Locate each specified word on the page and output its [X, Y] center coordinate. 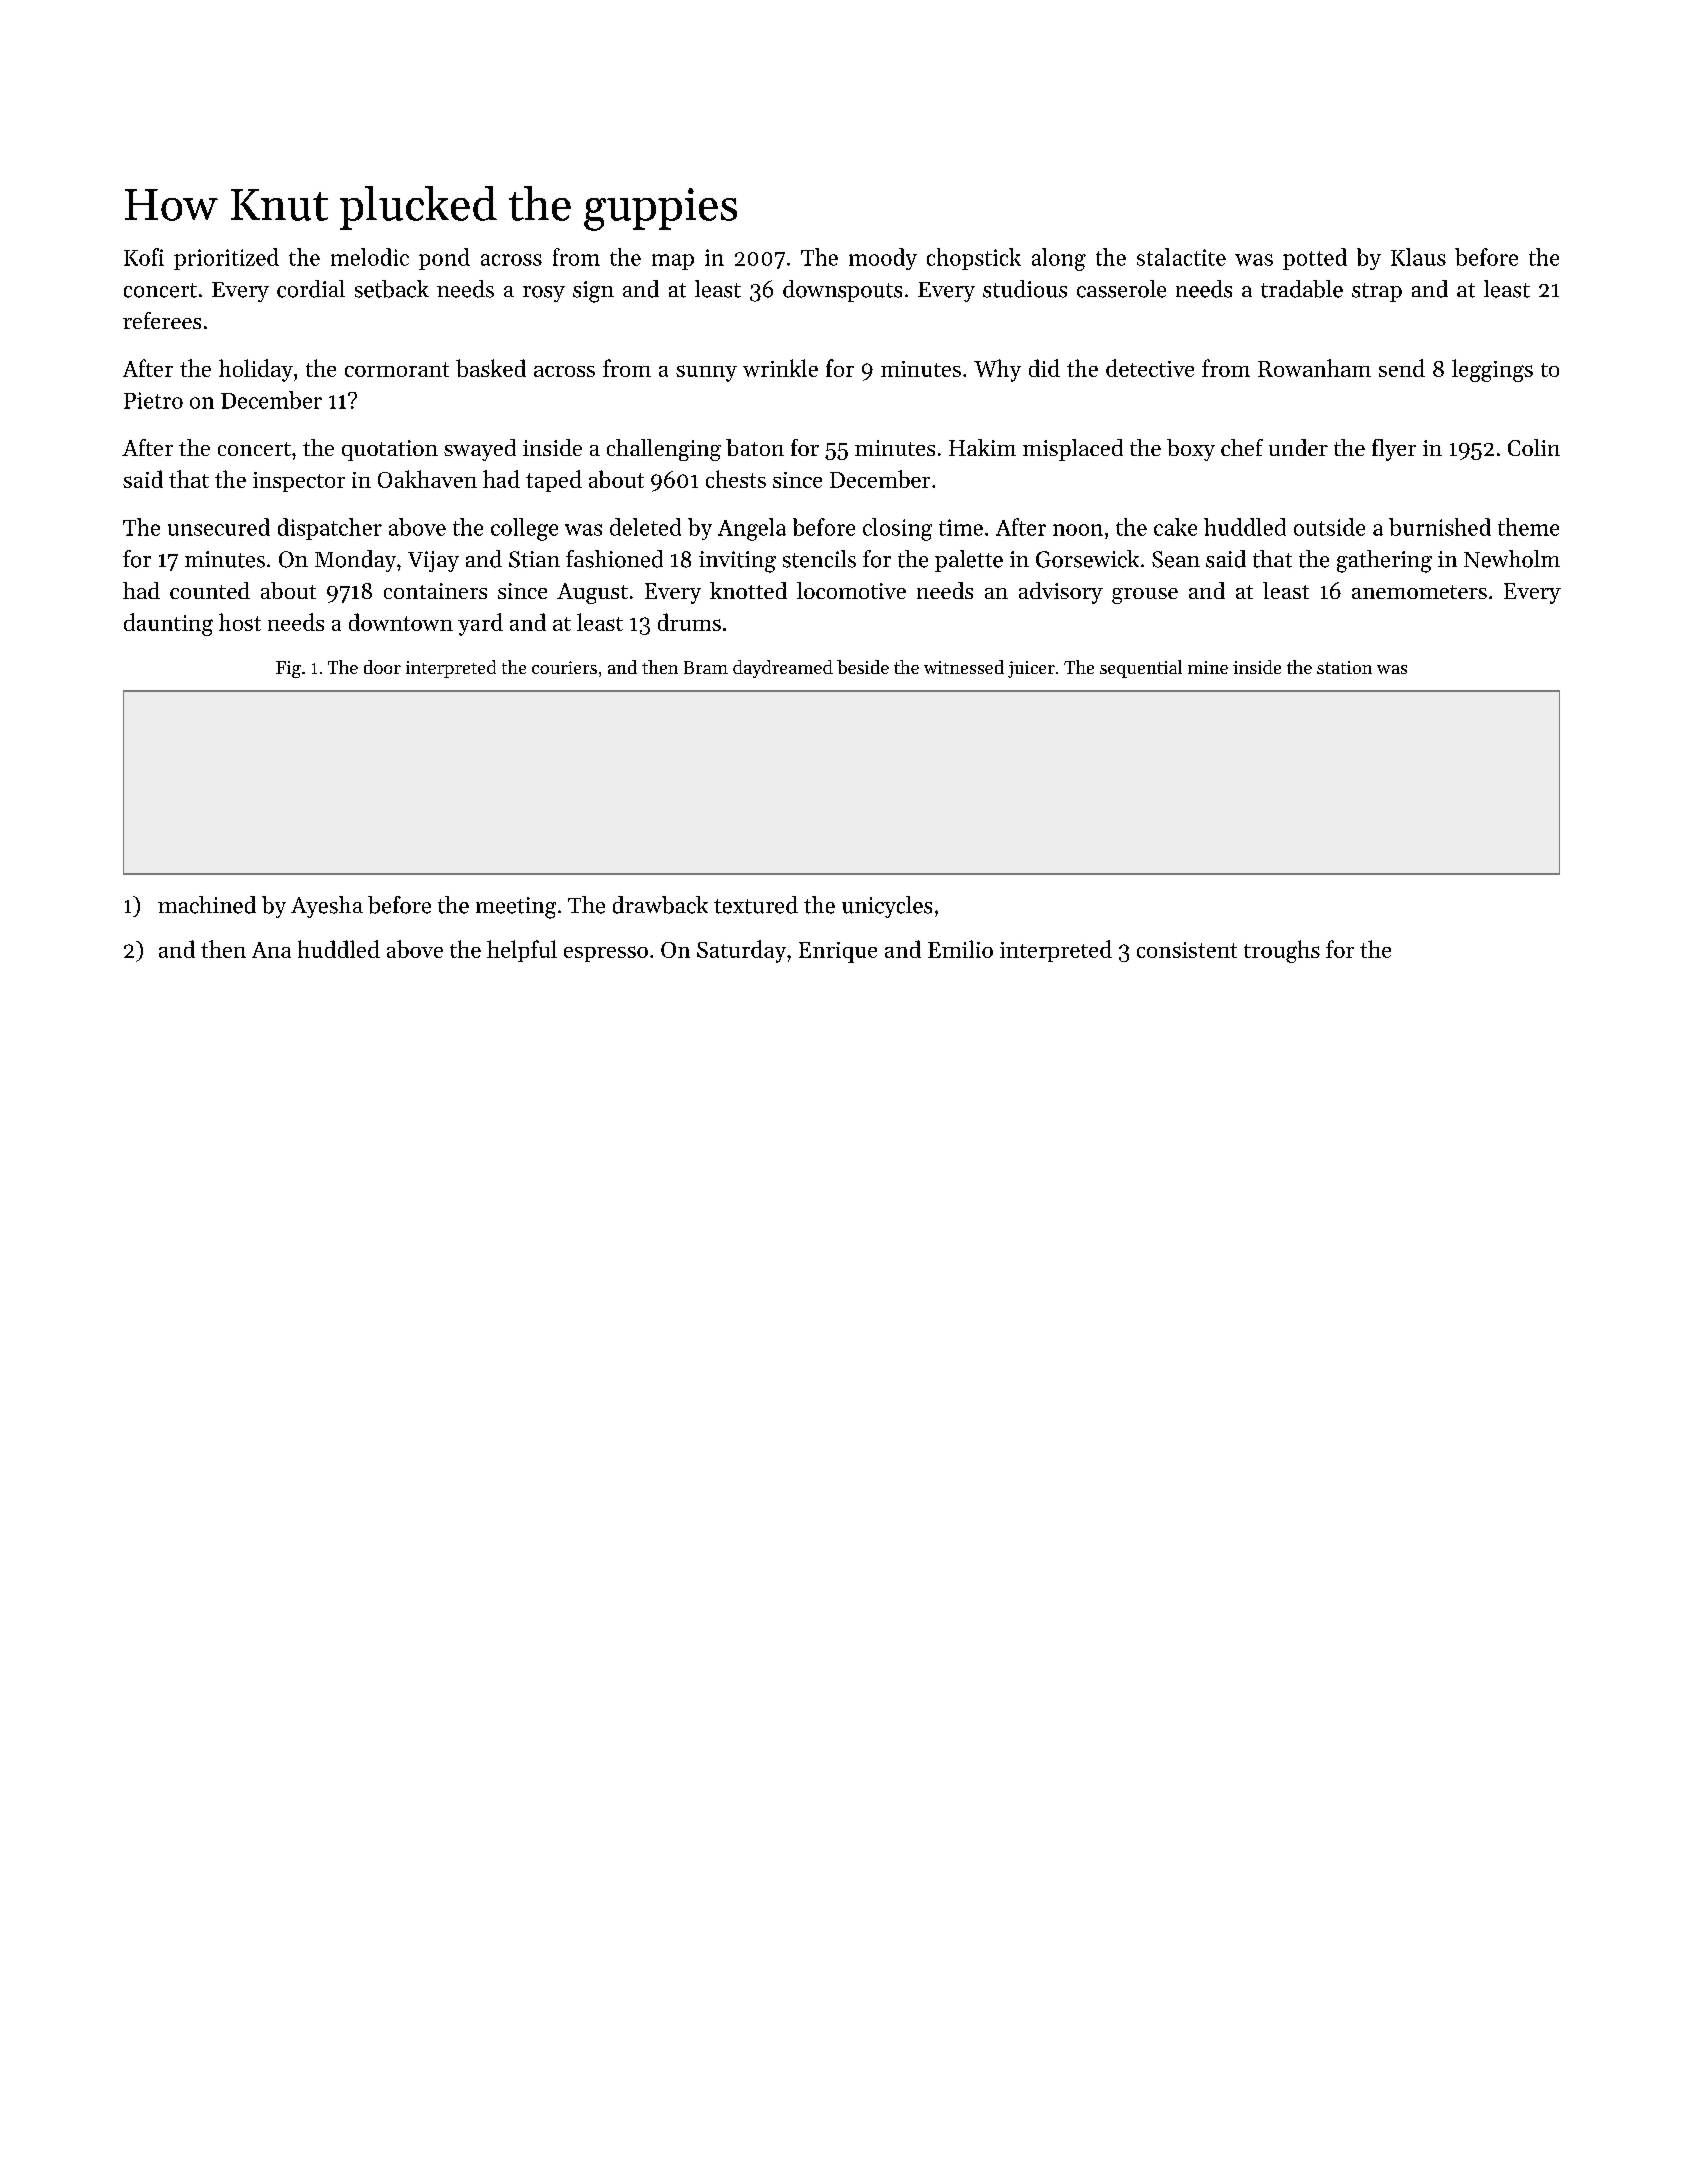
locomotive [851, 590]
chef [1242, 447]
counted [210, 590]
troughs [1282, 951]
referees [162, 320]
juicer [1031, 669]
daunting [168, 624]
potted [1315, 259]
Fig [288, 669]
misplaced [1073, 450]
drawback [660, 905]
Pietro [153, 400]
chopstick [974, 259]
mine [1208, 667]
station [1344, 667]
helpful [522, 951]
